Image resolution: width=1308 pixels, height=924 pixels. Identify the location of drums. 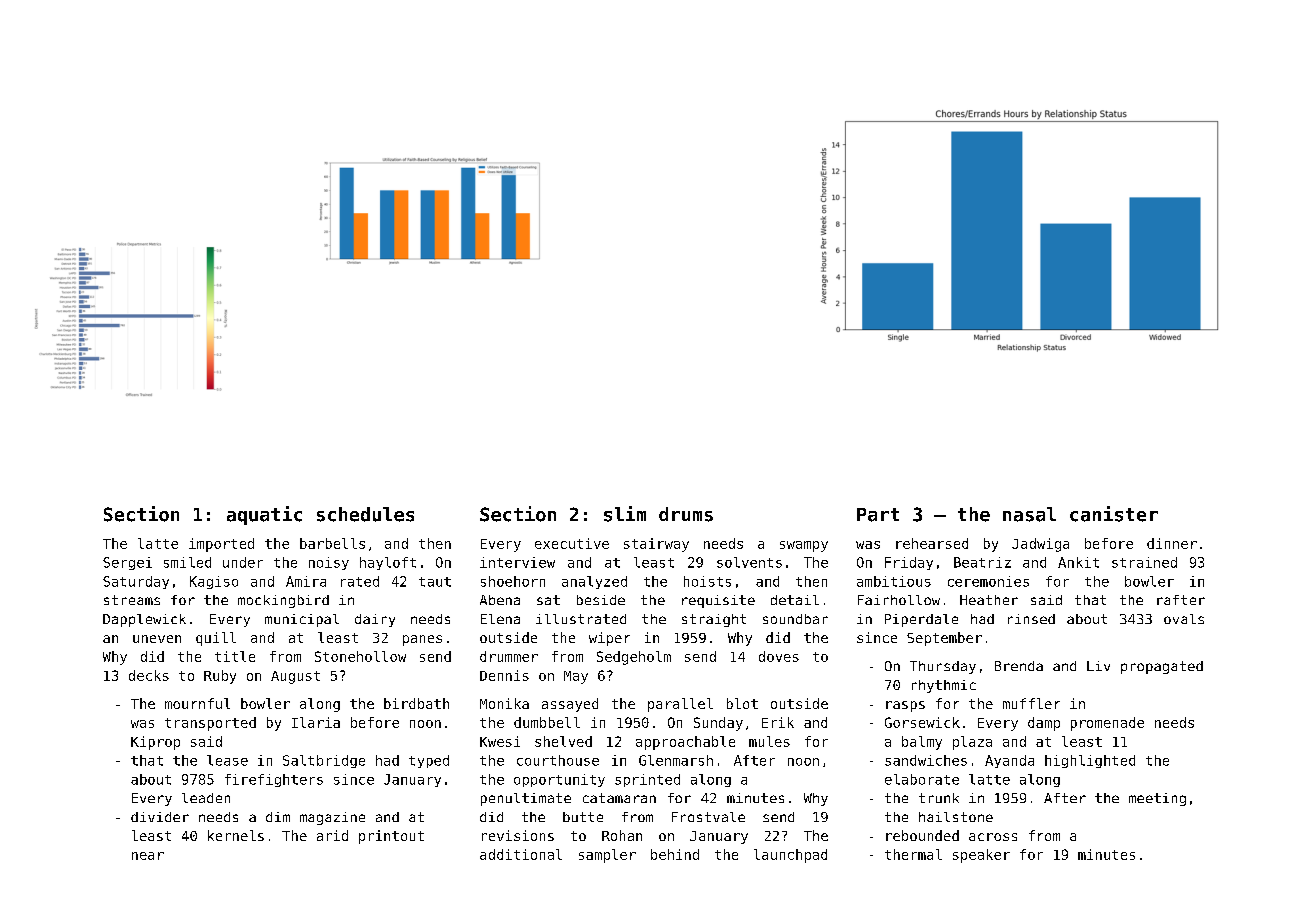
(686, 514).
